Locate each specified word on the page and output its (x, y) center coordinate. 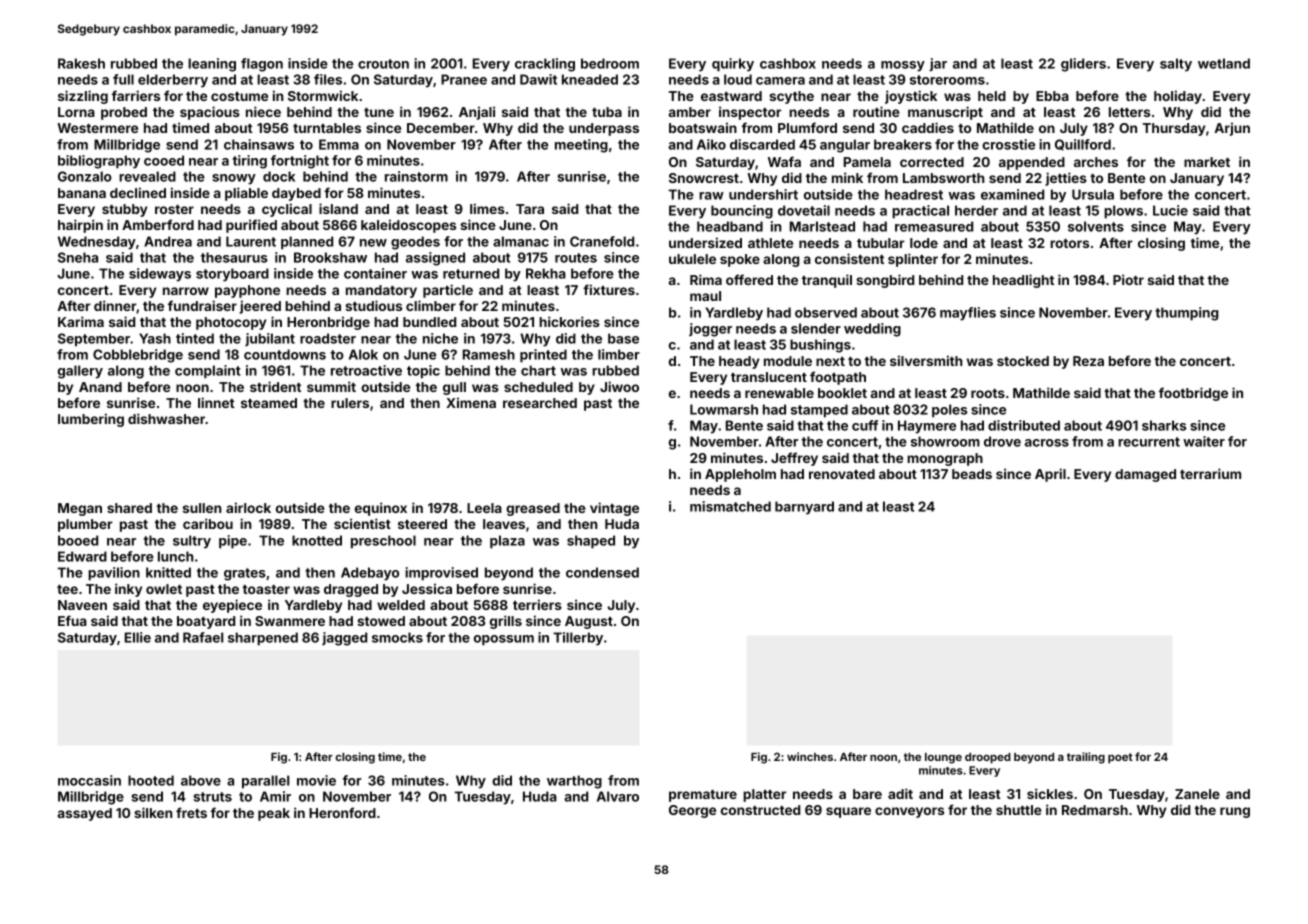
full (123, 79)
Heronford (342, 812)
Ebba (1052, 96)
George (692, 811)
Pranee (464, 79)
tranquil (827, 281)
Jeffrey (794, 459)
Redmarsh (1095, 810)
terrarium (1210, 473)
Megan (80, 509)
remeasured (934, 226)
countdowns (285, 354)
